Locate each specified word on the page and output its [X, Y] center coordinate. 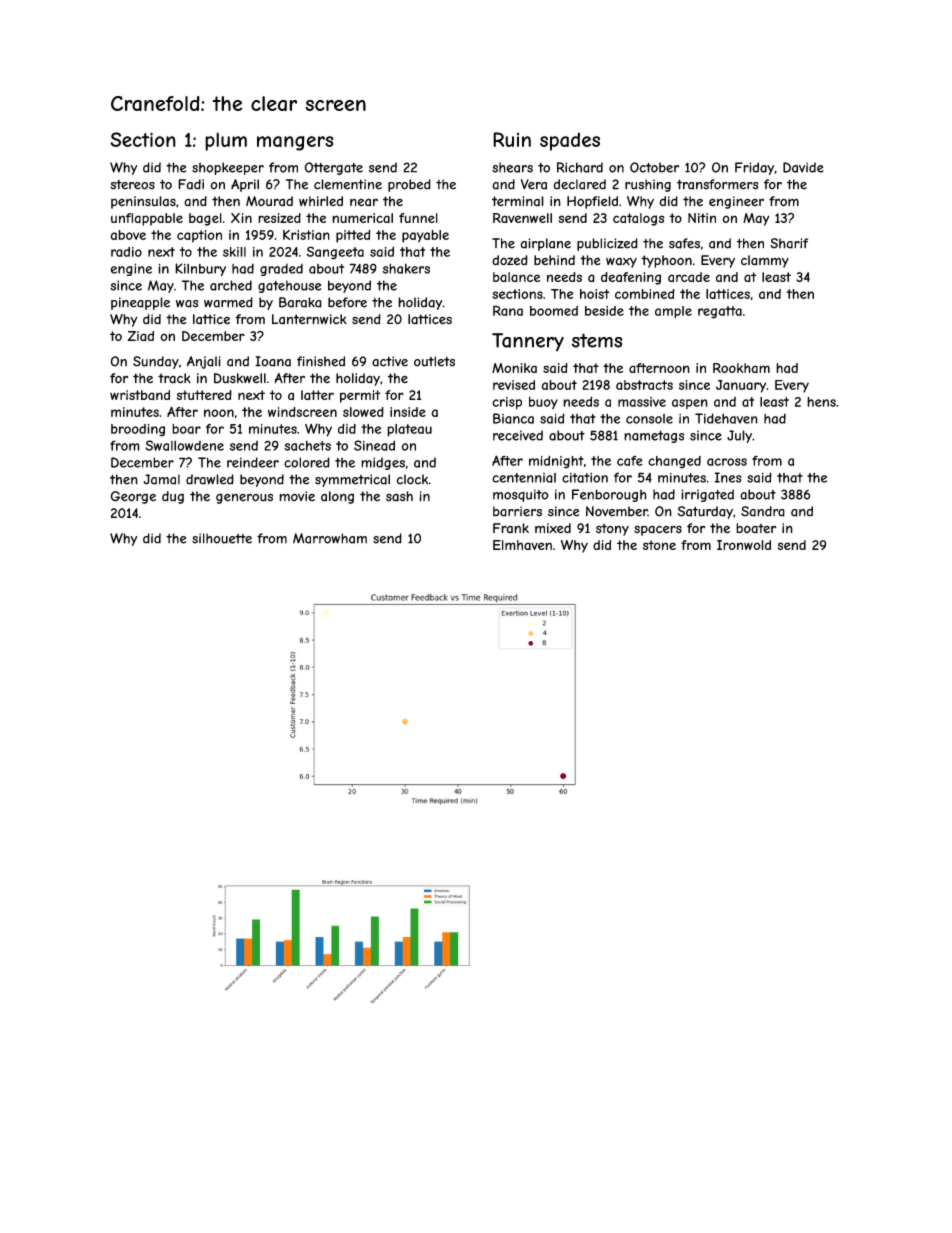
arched [231, 285]
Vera [534, 184]
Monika [514, 368]
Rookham [741, 368]
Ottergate [333, 168]
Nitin [702, 218]
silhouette [222, 538]
